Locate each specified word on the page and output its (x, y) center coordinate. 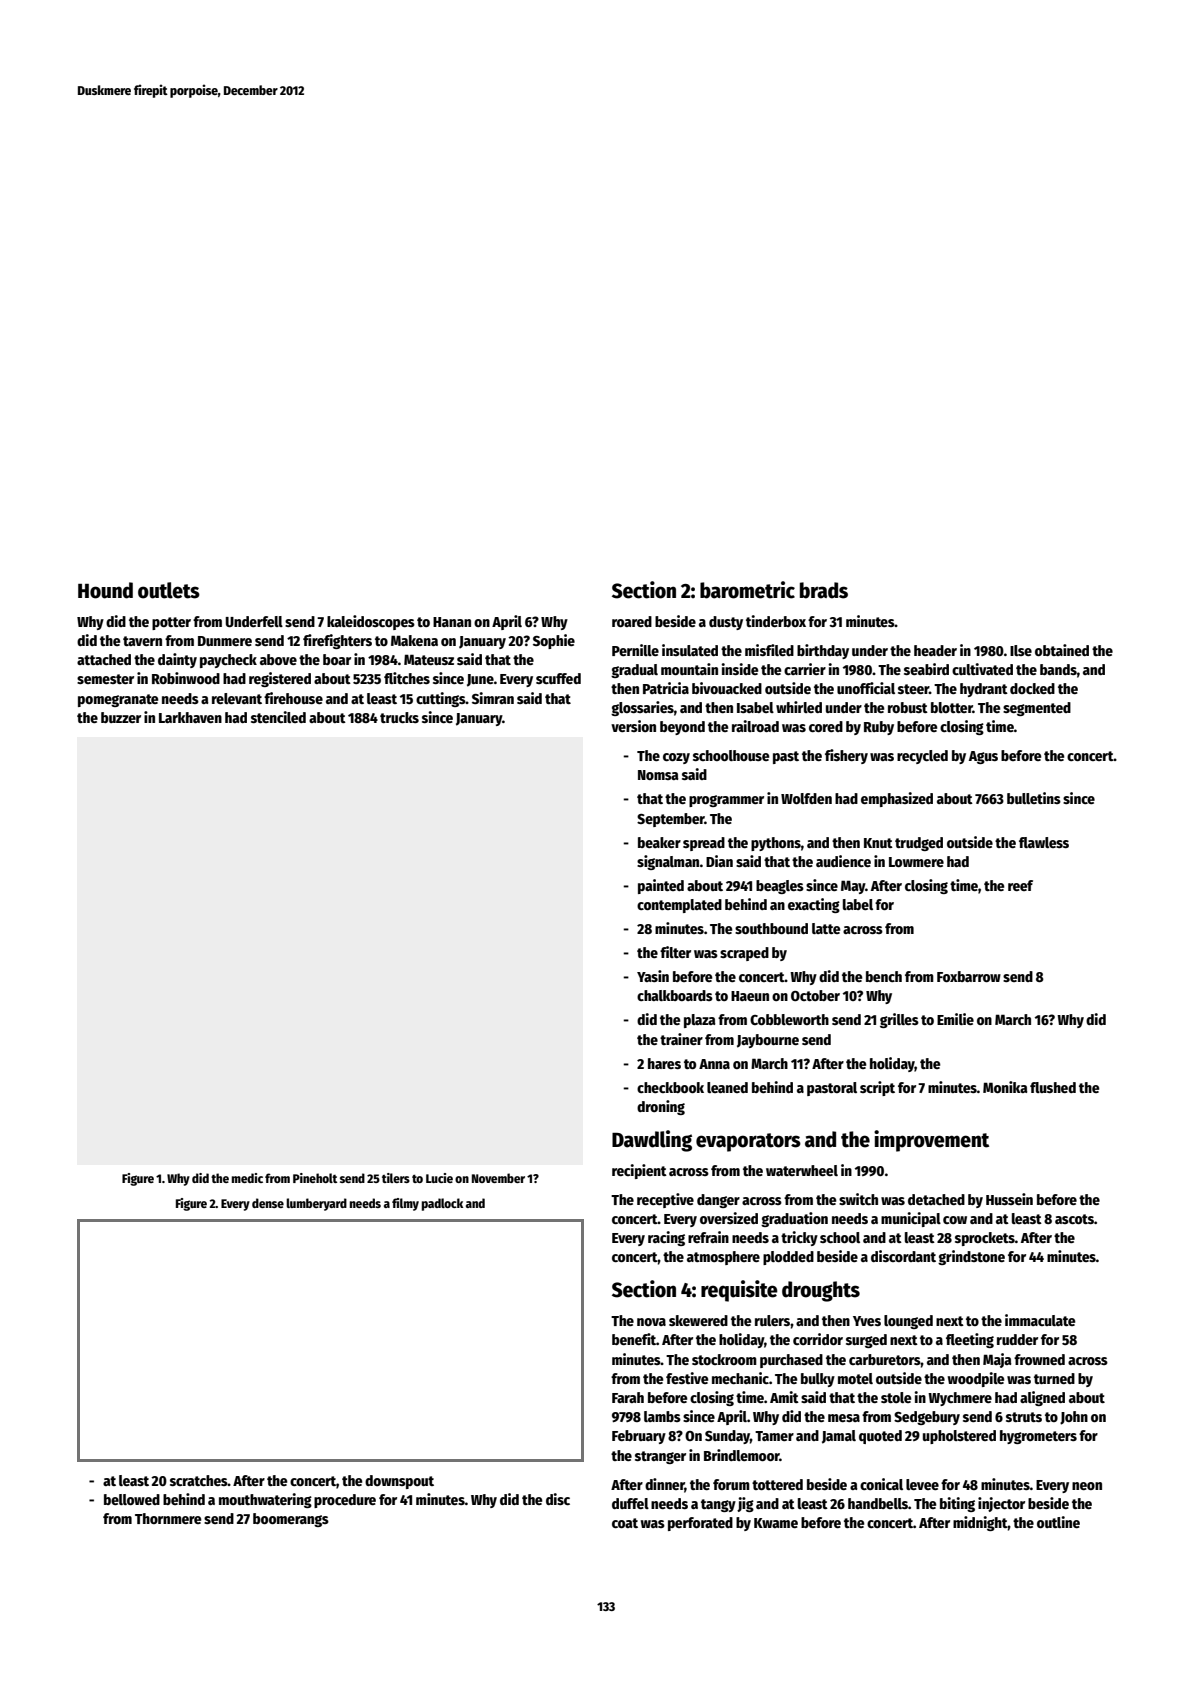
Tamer (774, 1436)
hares (664, 1063)
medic (247, 1178)
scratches (199, 1480)
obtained (1062, 650)
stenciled (278, 717)
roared (632, 621)
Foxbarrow (969, 976)
